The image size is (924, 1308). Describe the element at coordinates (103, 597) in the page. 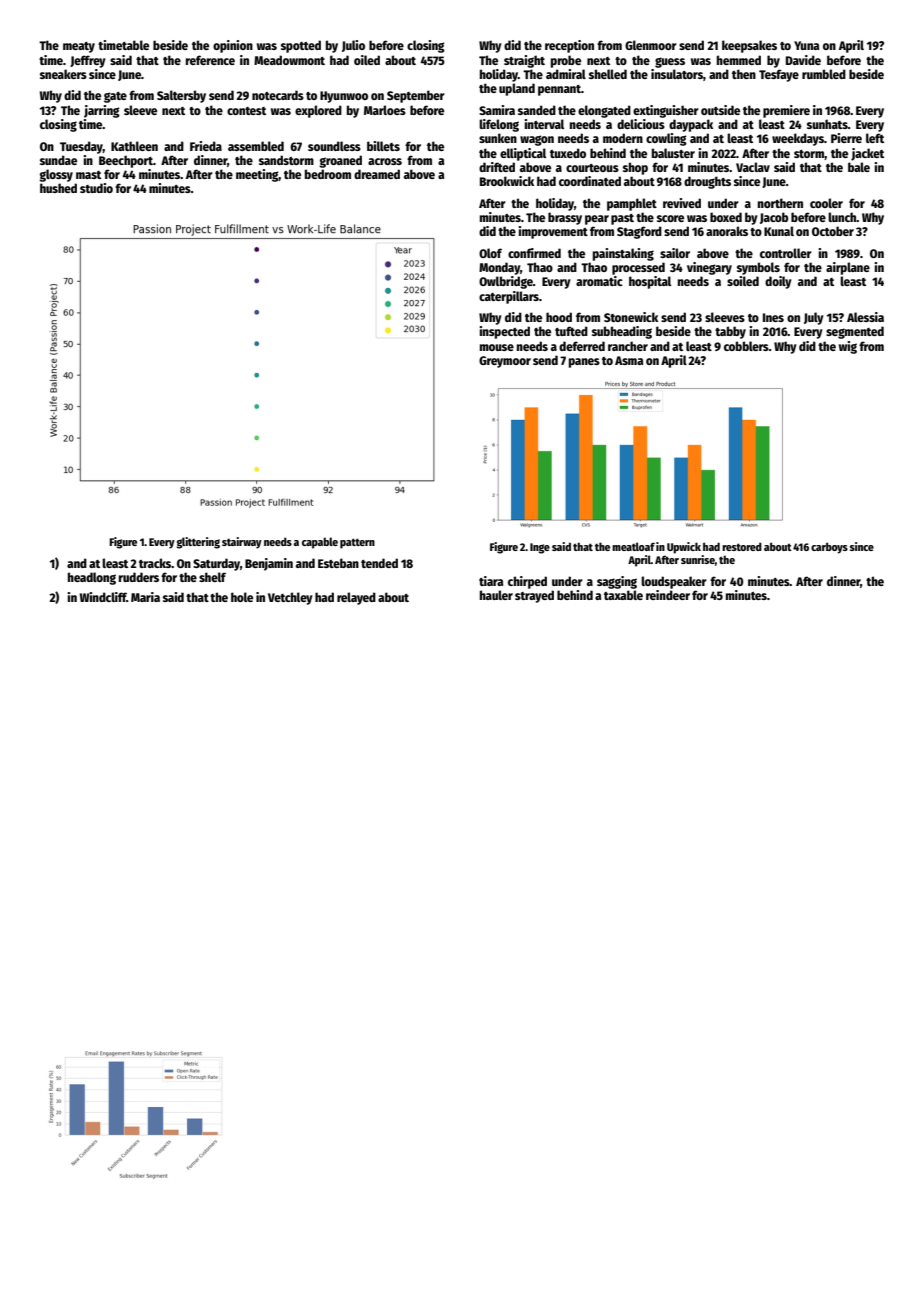

I see `Windcliff` at that location.
